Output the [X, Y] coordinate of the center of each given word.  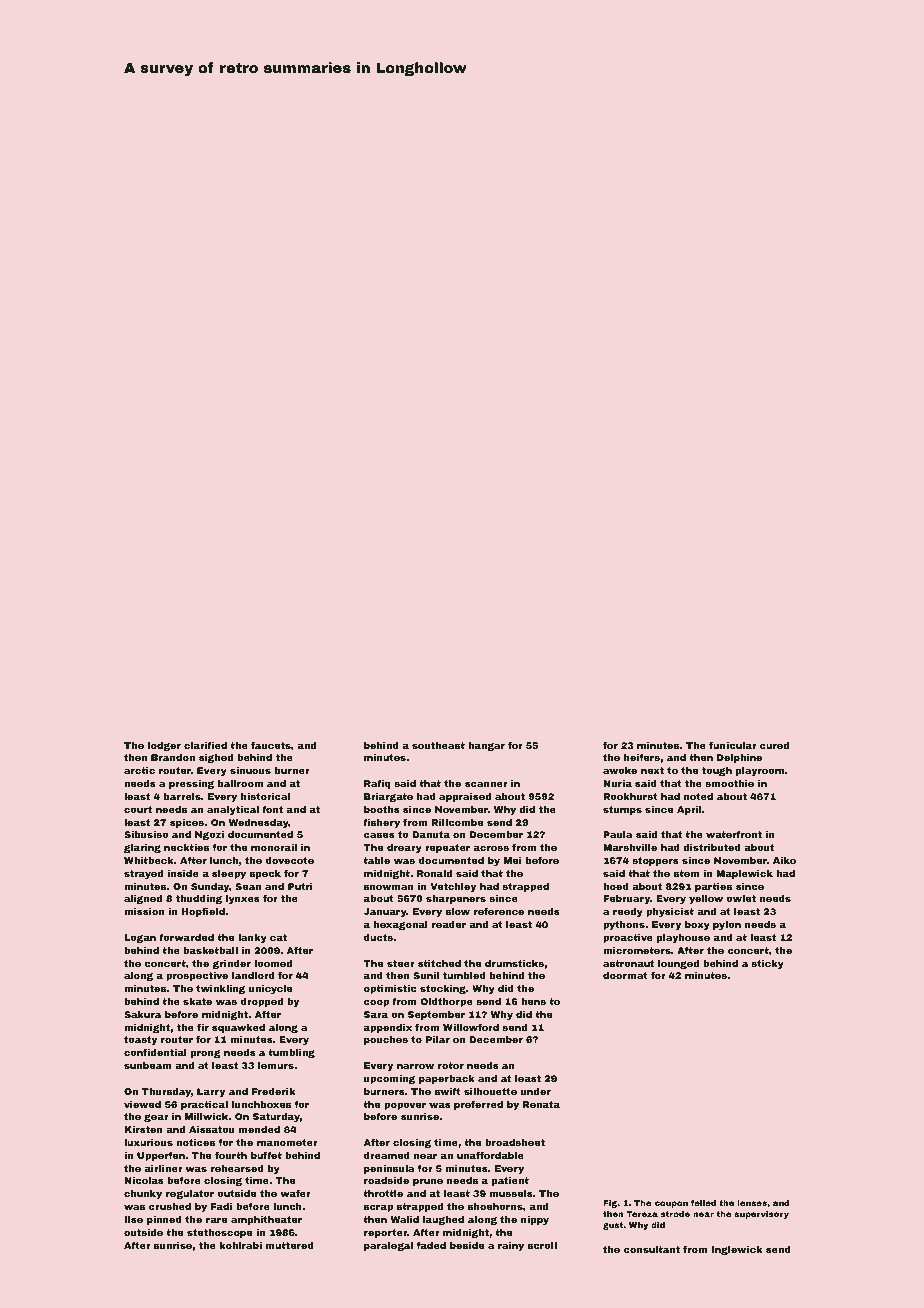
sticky [767, 964]
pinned [164, 1220]
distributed [712, 847]
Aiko [784, 860]
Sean [248, 886]
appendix [388, 1028]
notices [195, 1142]
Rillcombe [457, 822]
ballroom [240, 783]
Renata [541, 1104]
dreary [404, 848]
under [536, 1091]
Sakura [142, 1014]
